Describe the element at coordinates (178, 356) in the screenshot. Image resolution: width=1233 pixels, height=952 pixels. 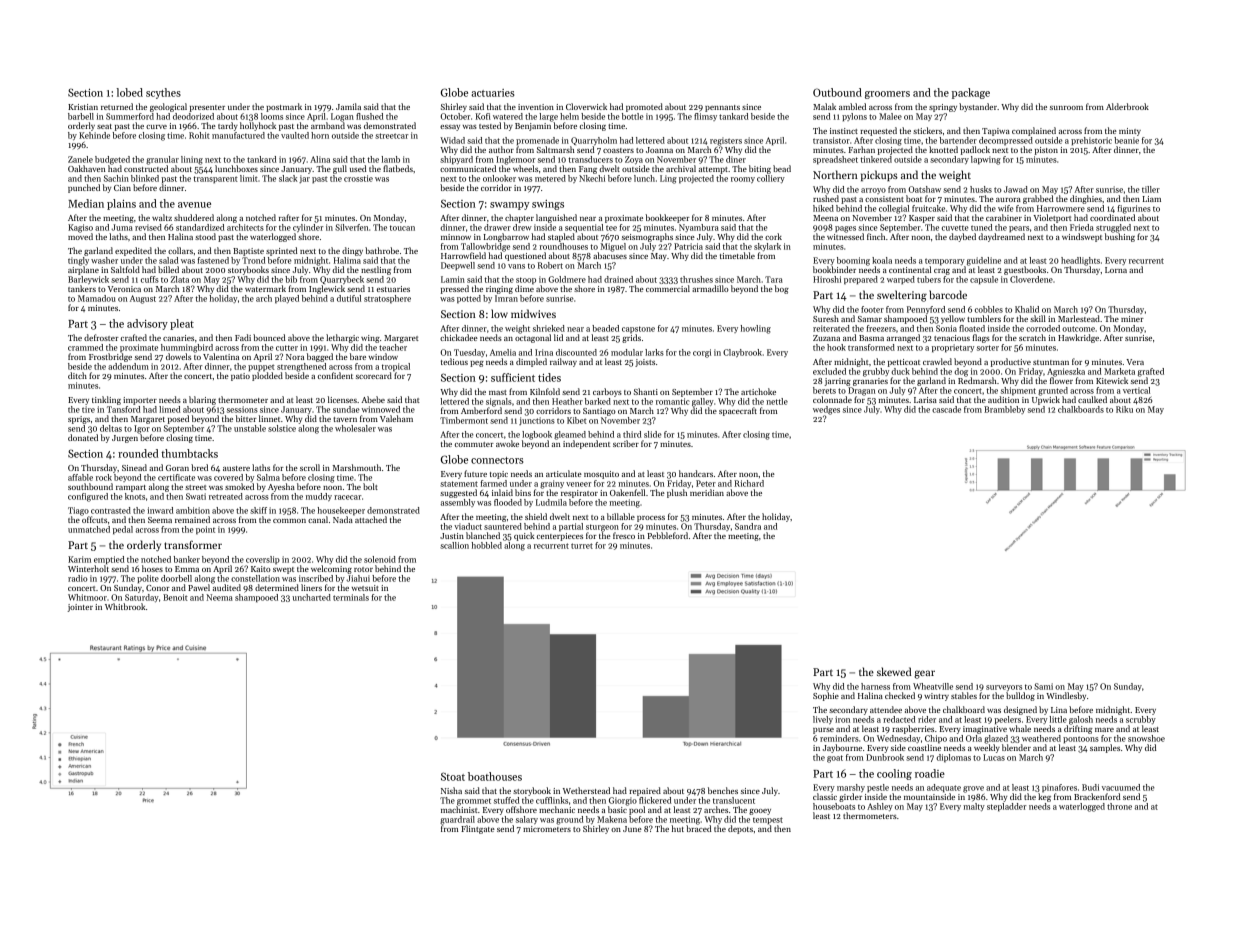
I see `dowels` at that location.
